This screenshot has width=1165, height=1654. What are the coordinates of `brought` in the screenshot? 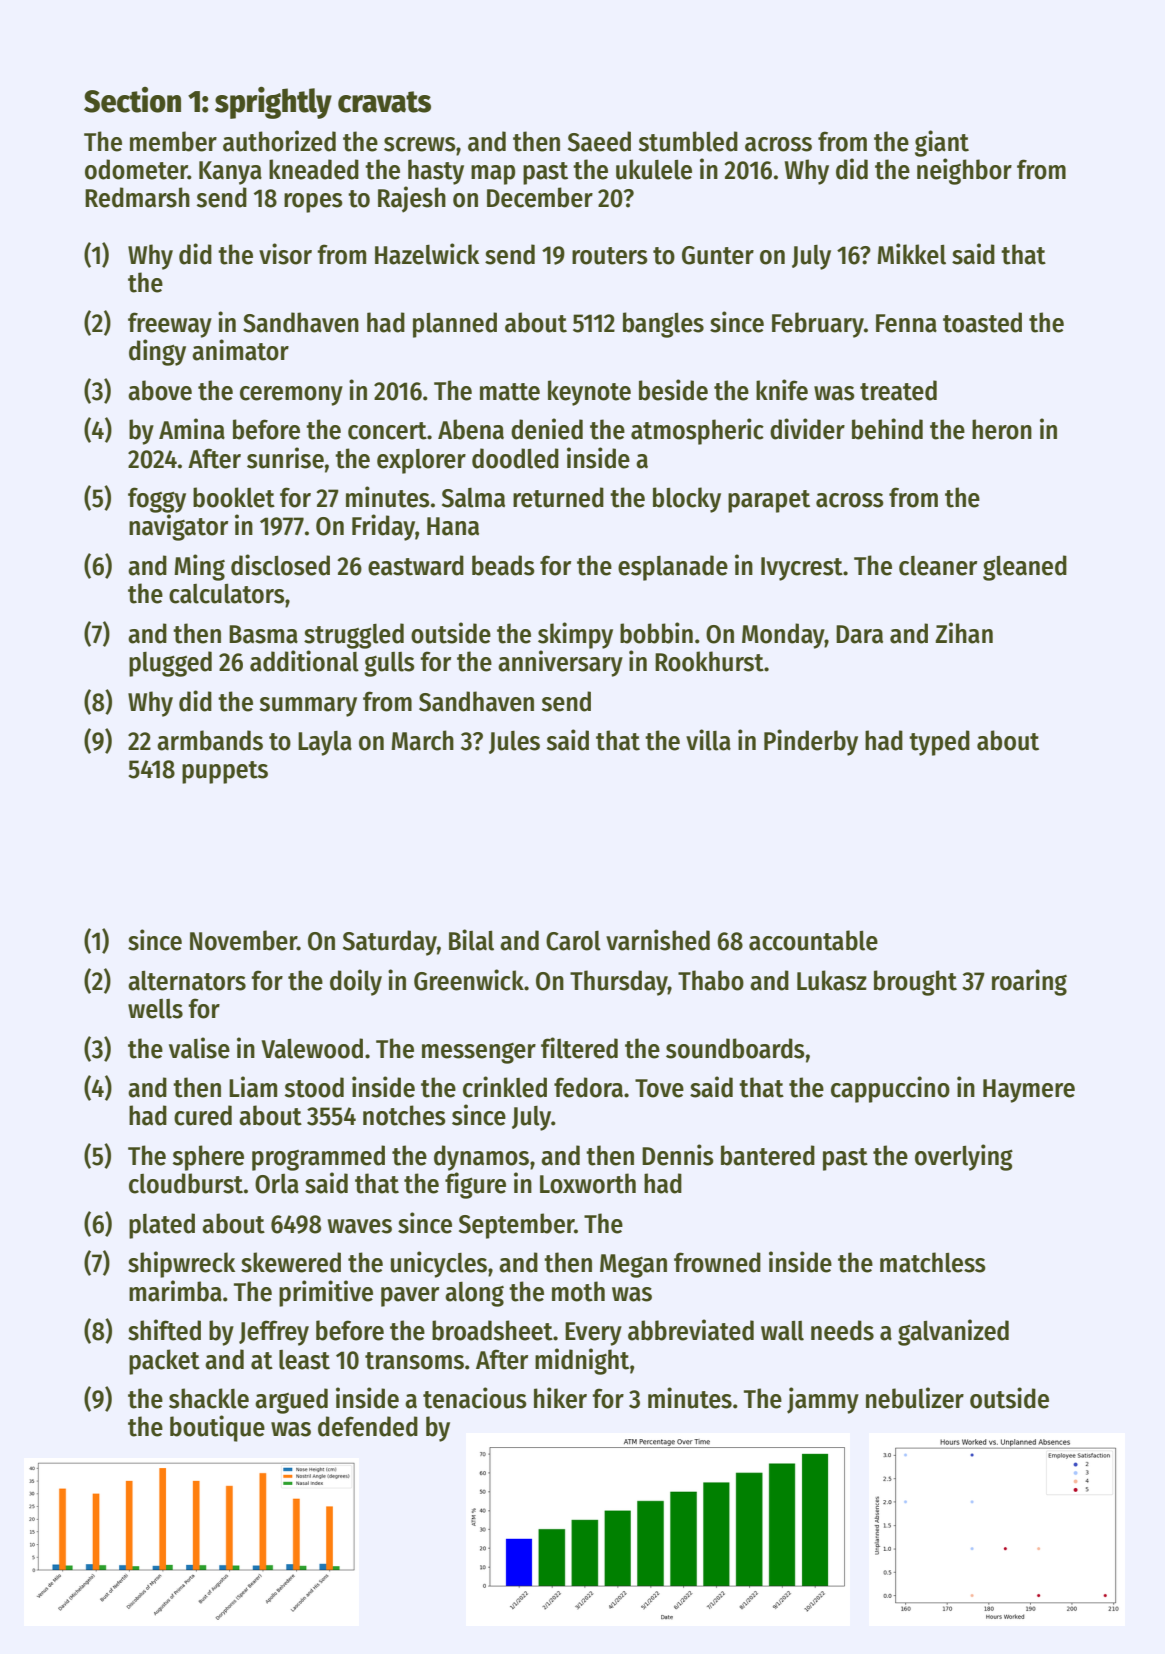 It's located at (915, 983).
